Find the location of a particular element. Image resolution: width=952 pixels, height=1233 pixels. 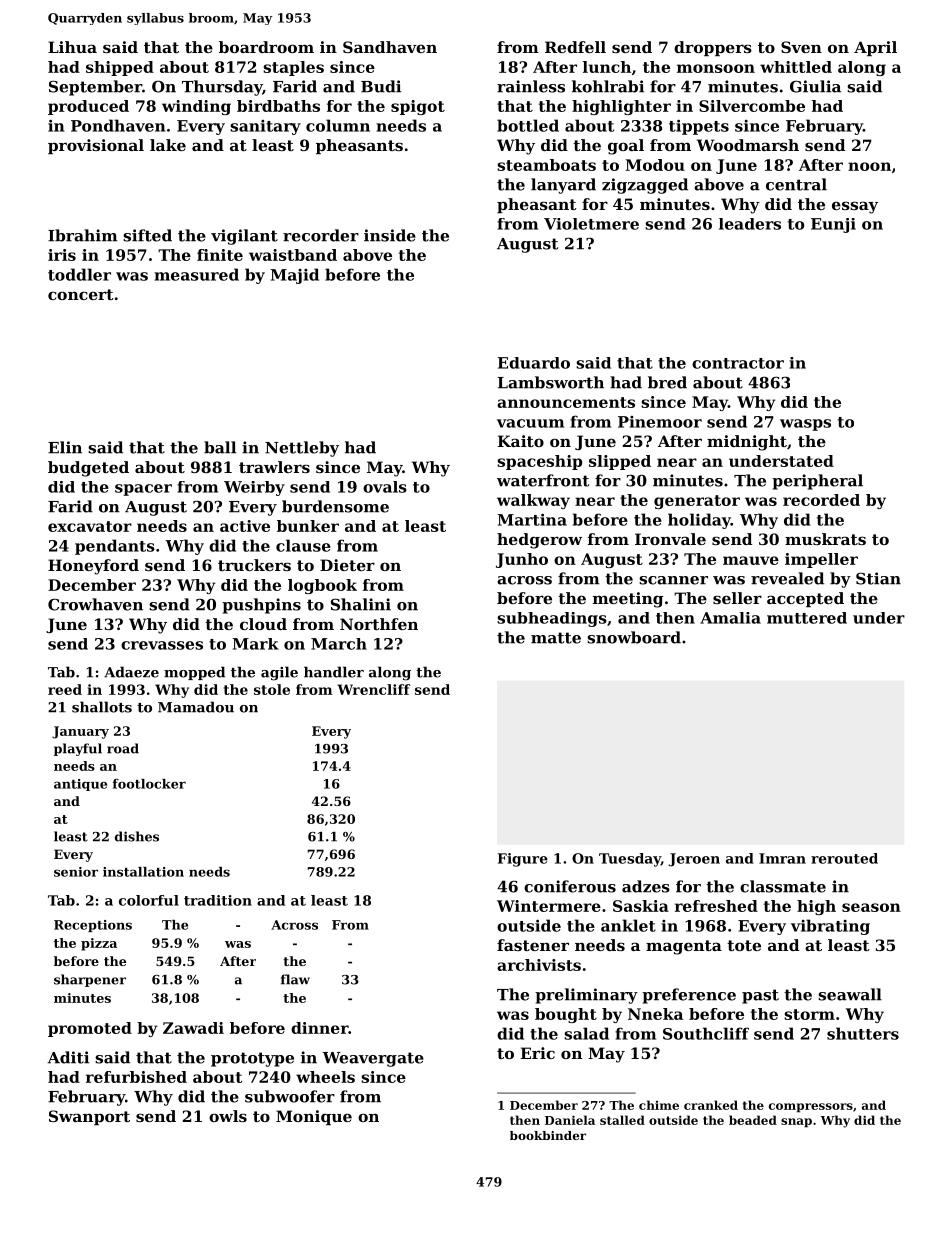

Redfell is located at coordinates (575, 47).
